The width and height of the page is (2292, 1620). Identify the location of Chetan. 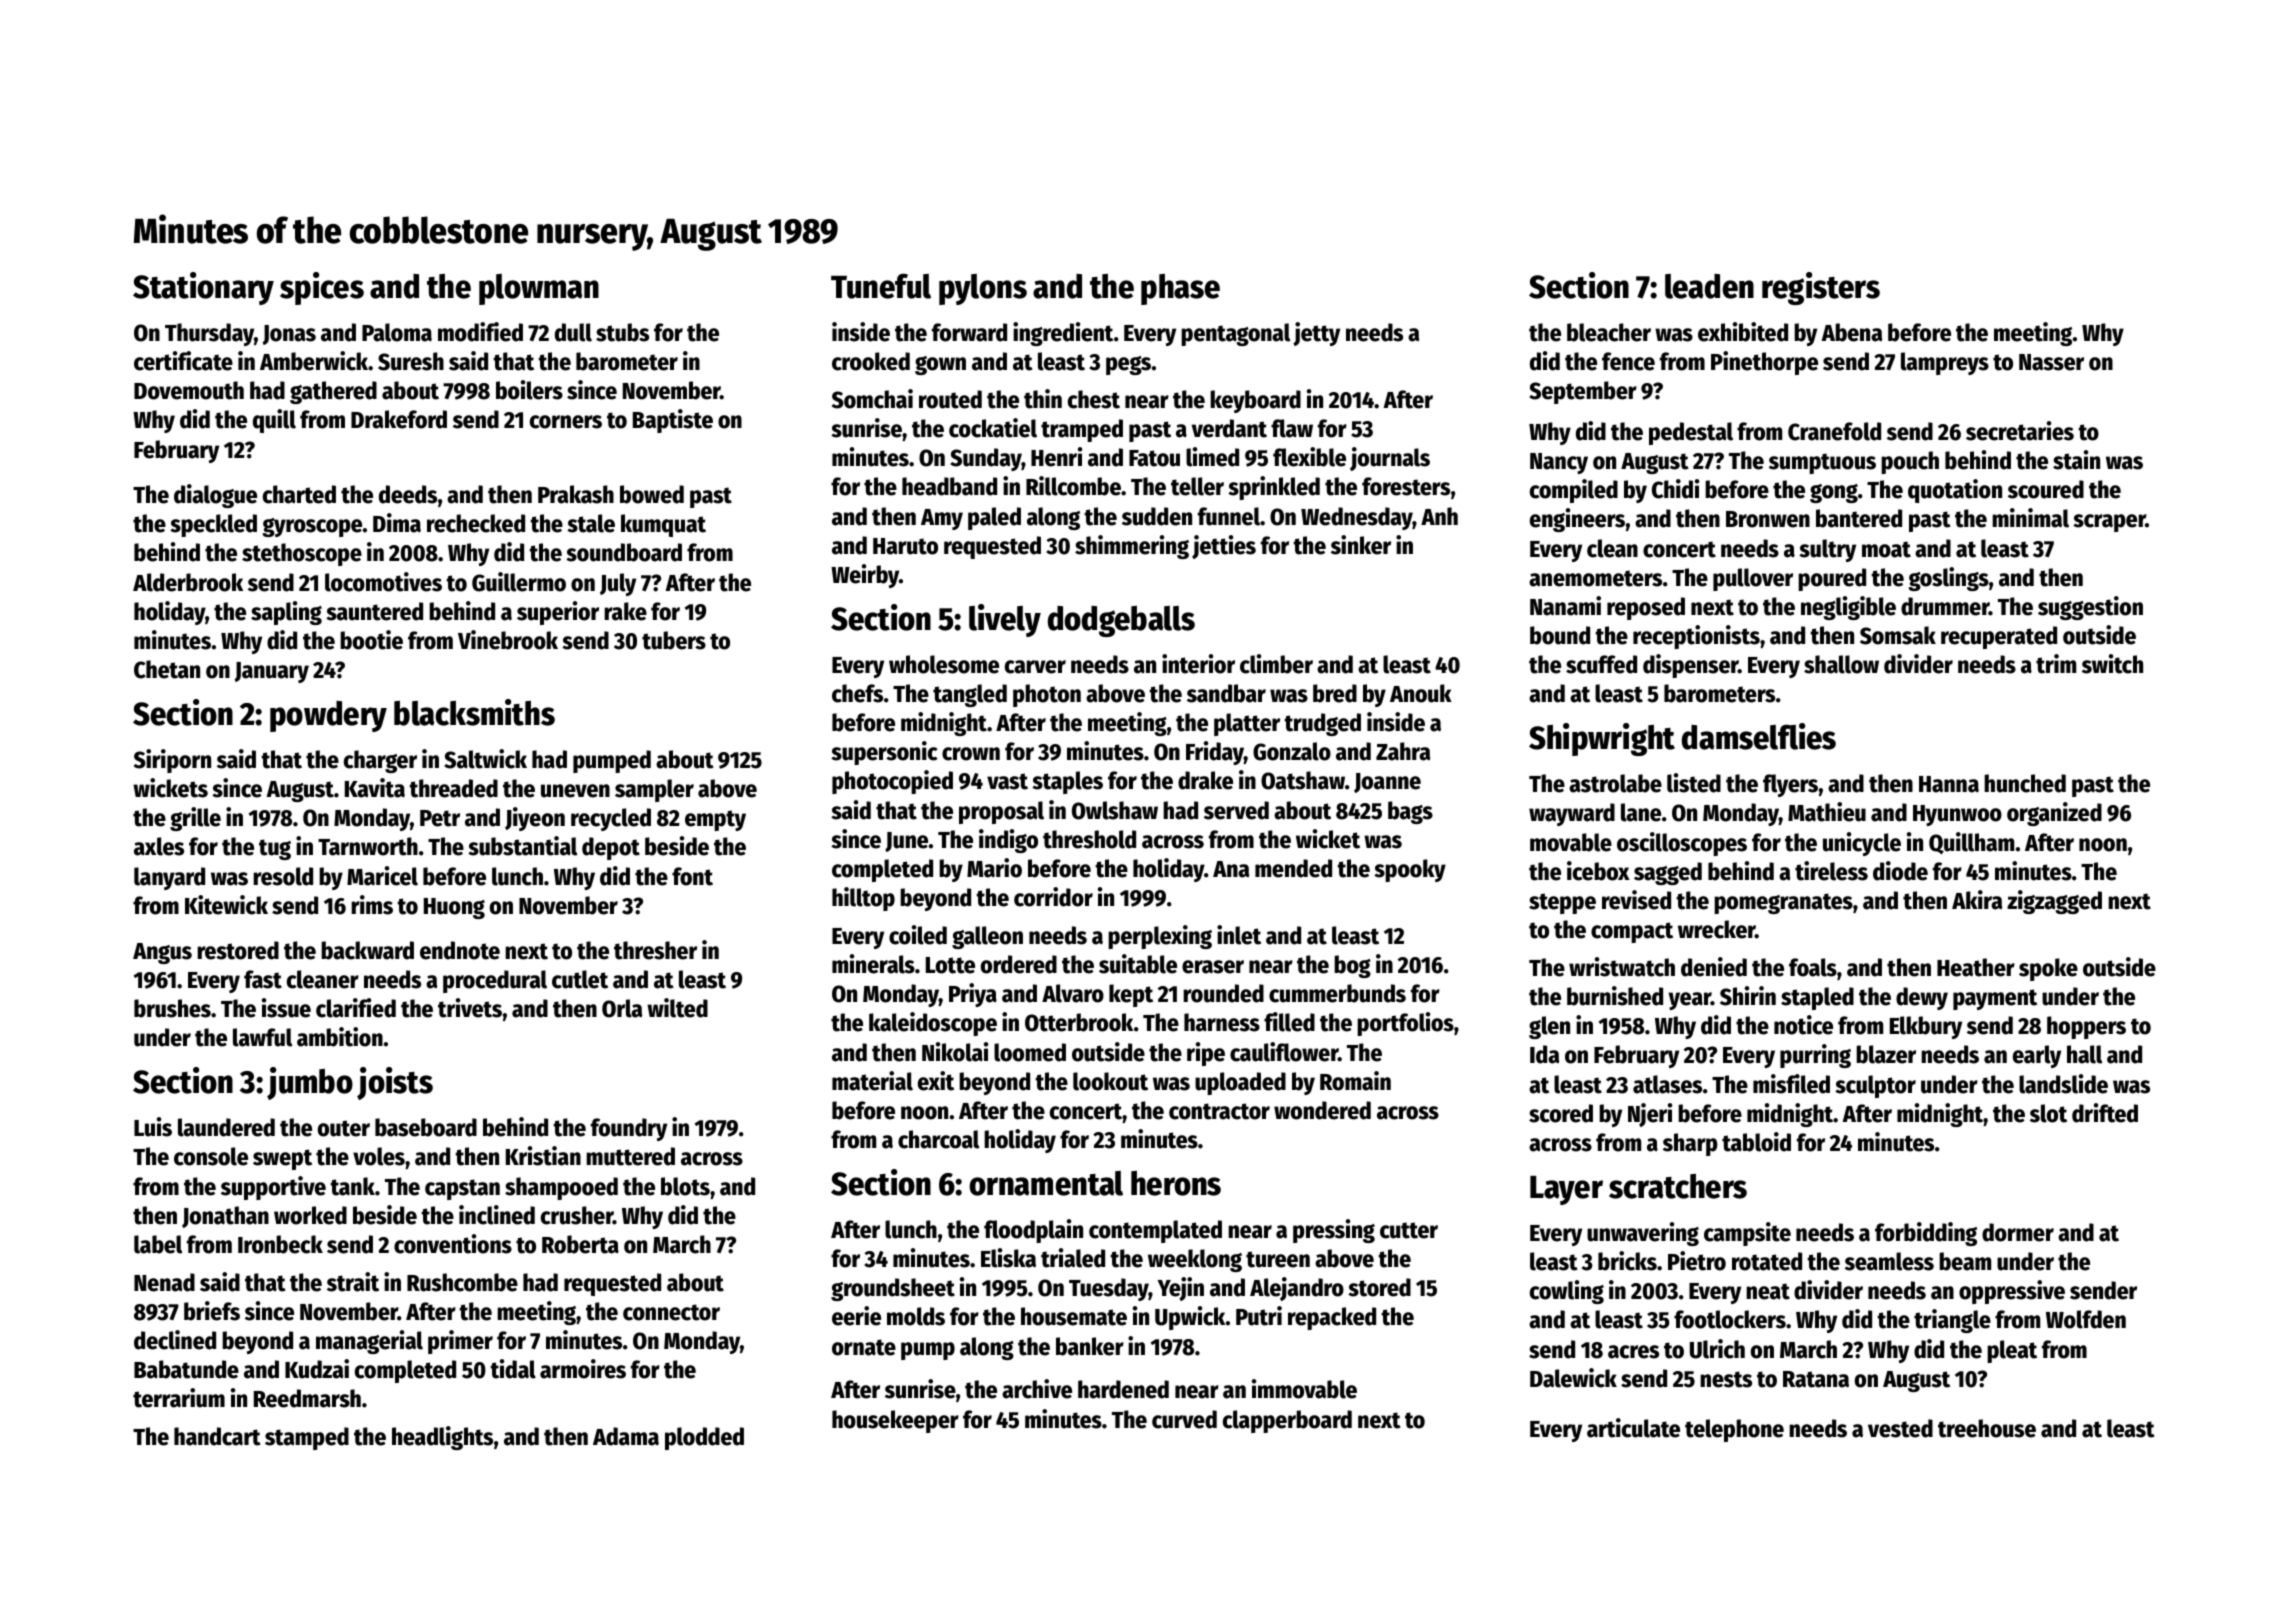
(167, 669).
